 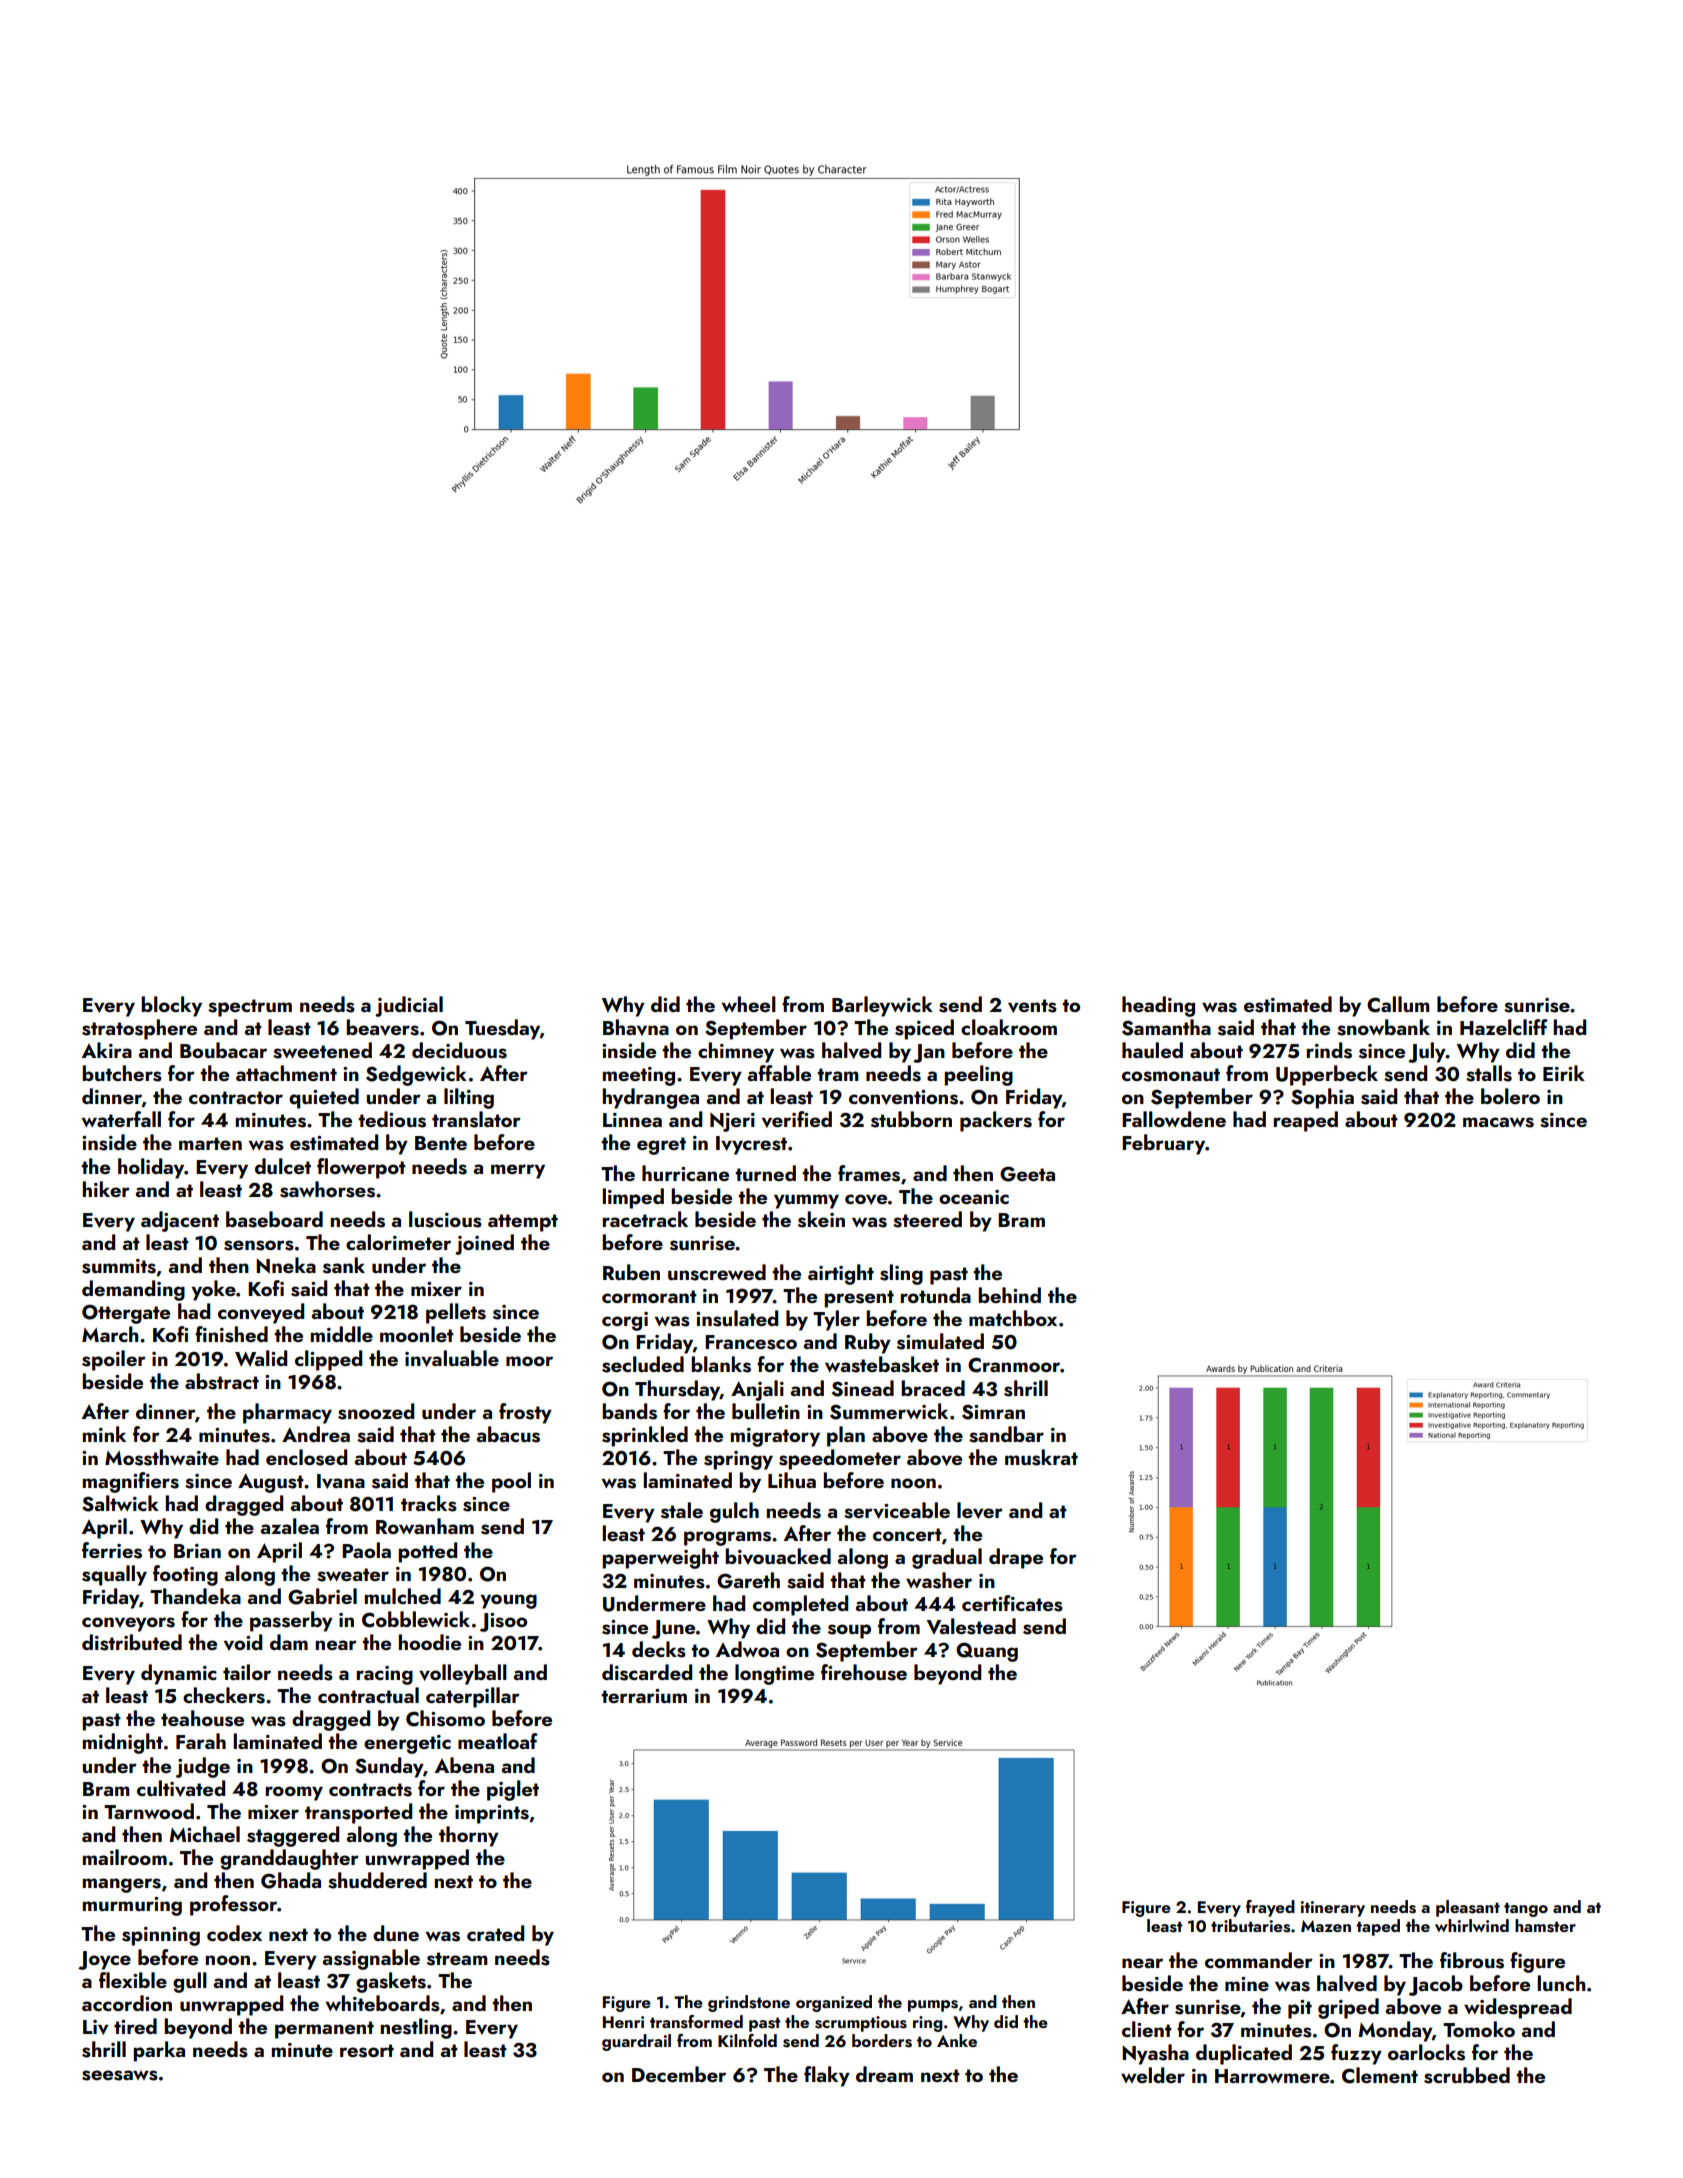 I want to click on Simran, so click(x=993, y=1412).
